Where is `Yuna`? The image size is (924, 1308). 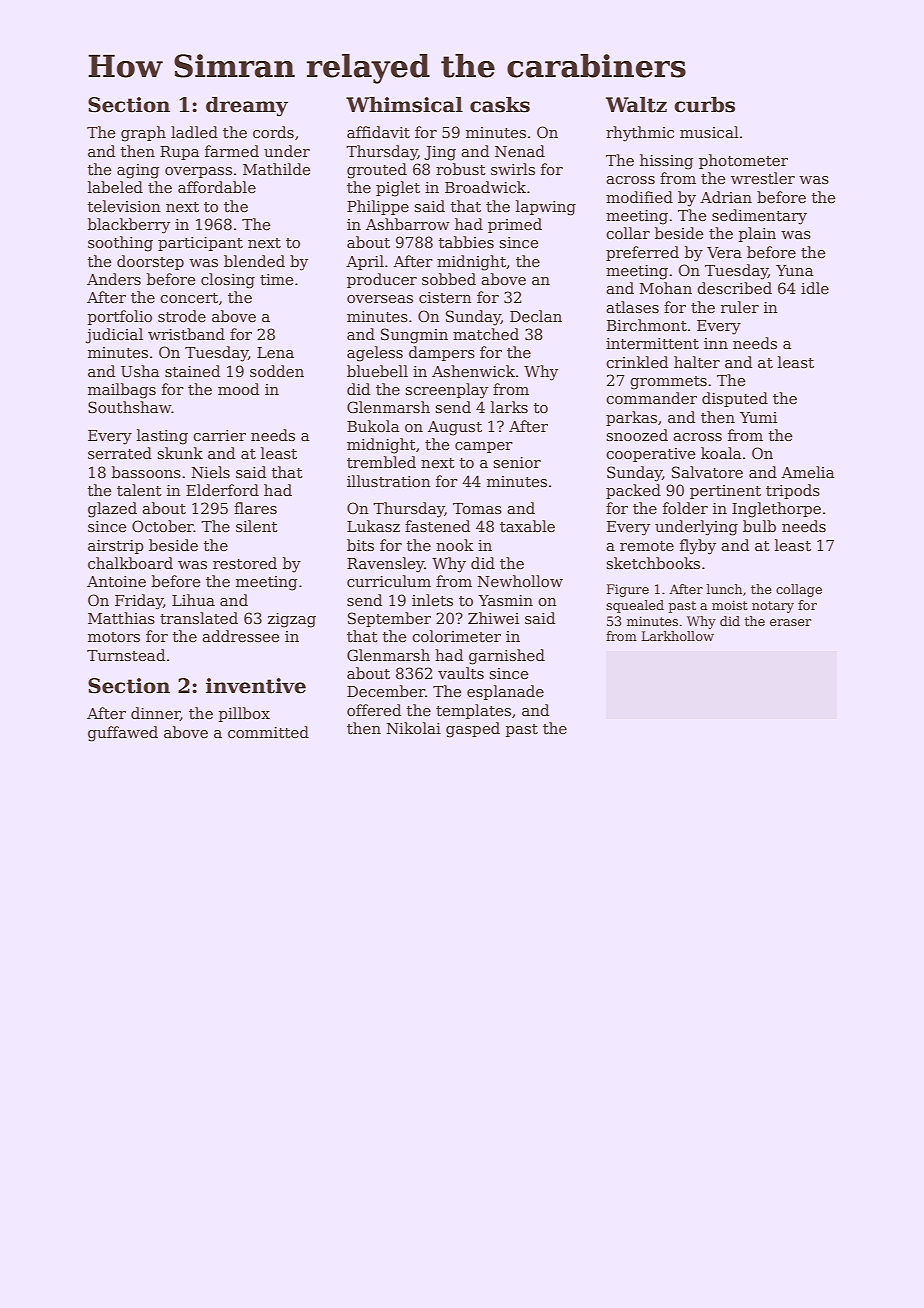
Yuna is located at coordinates (794, 270).
